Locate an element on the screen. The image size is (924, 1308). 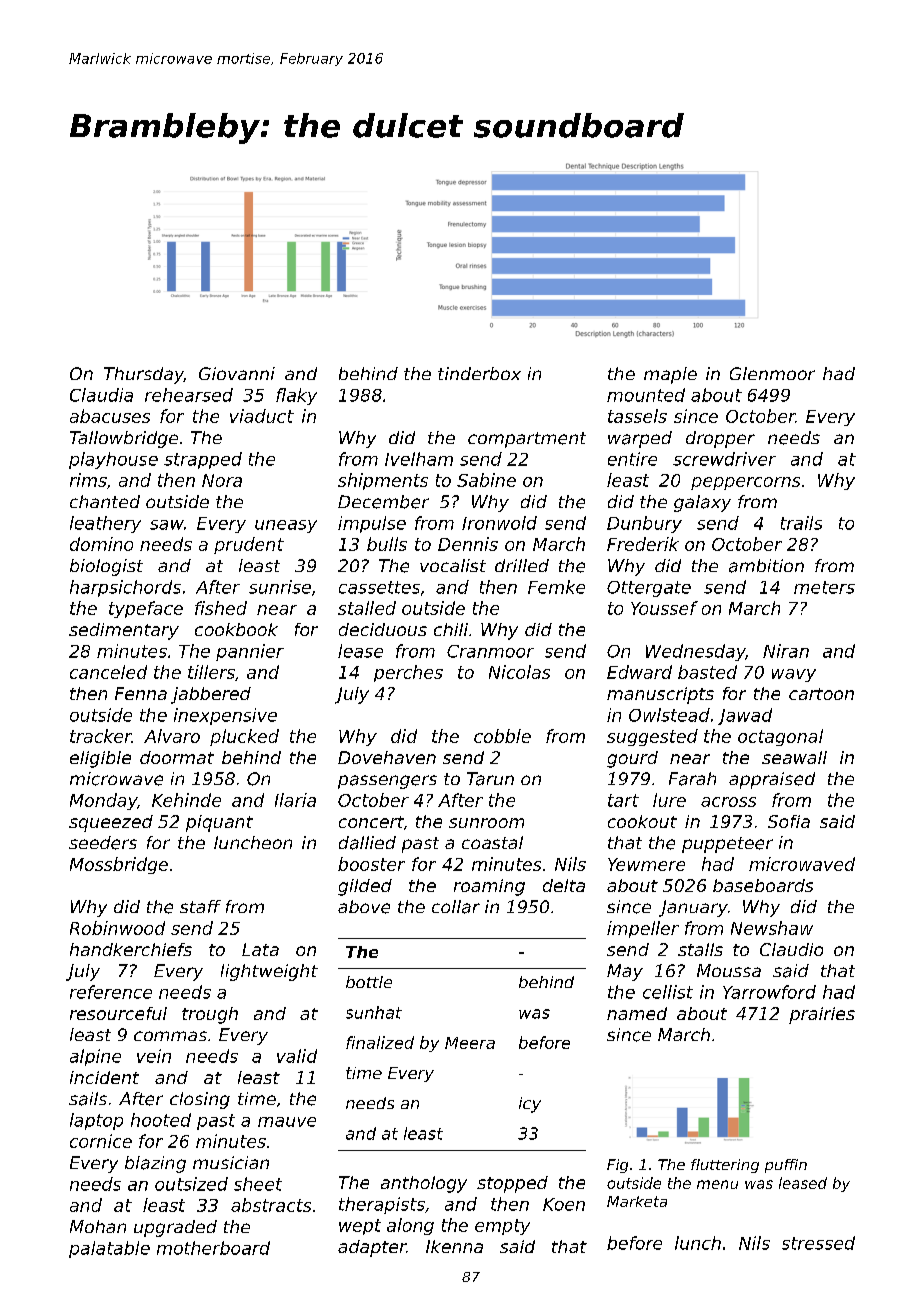
stressed is located at coordinates (818, 1243).
